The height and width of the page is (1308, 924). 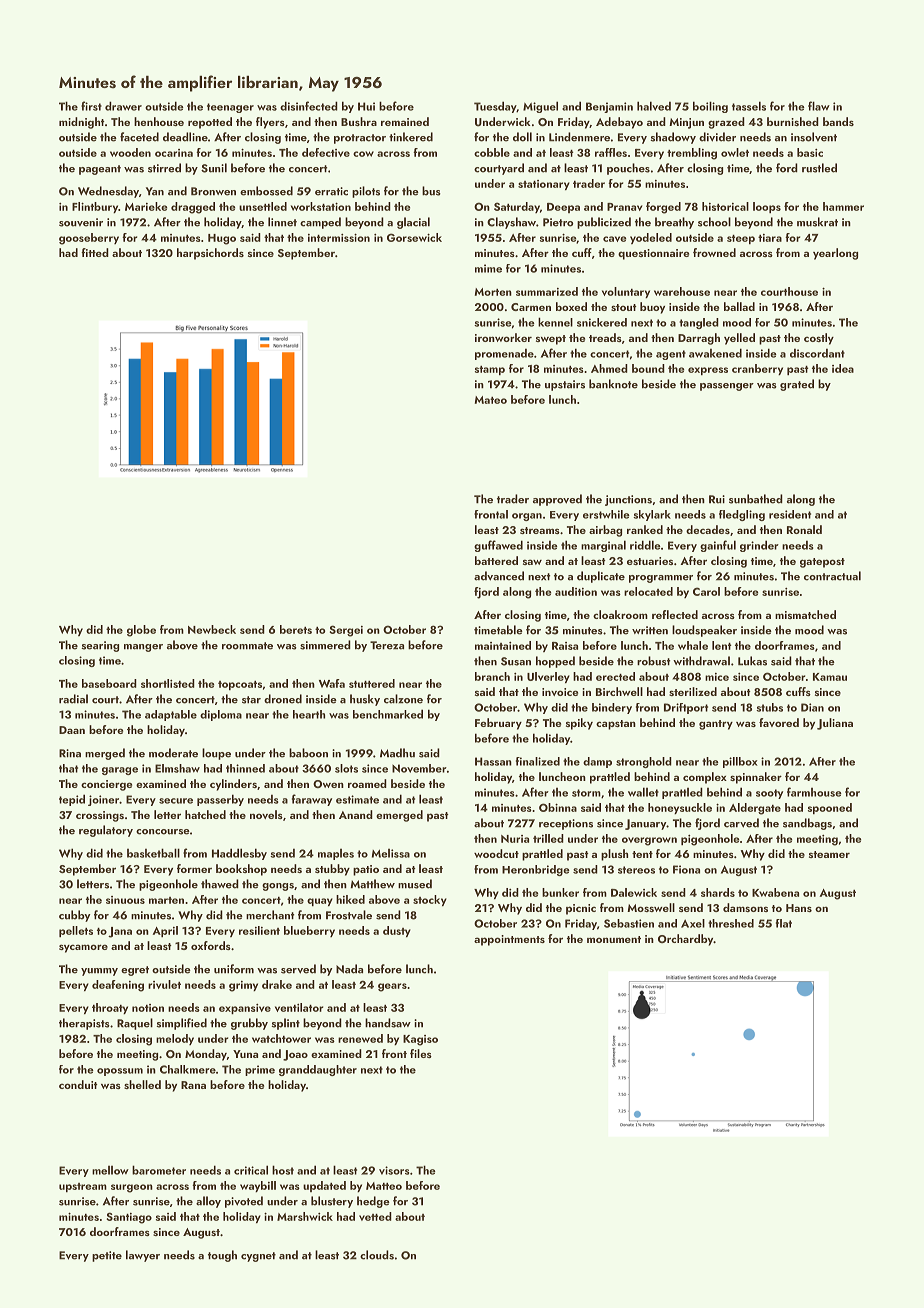 I want to click on Newbeck, so click(x=212, y=629).
